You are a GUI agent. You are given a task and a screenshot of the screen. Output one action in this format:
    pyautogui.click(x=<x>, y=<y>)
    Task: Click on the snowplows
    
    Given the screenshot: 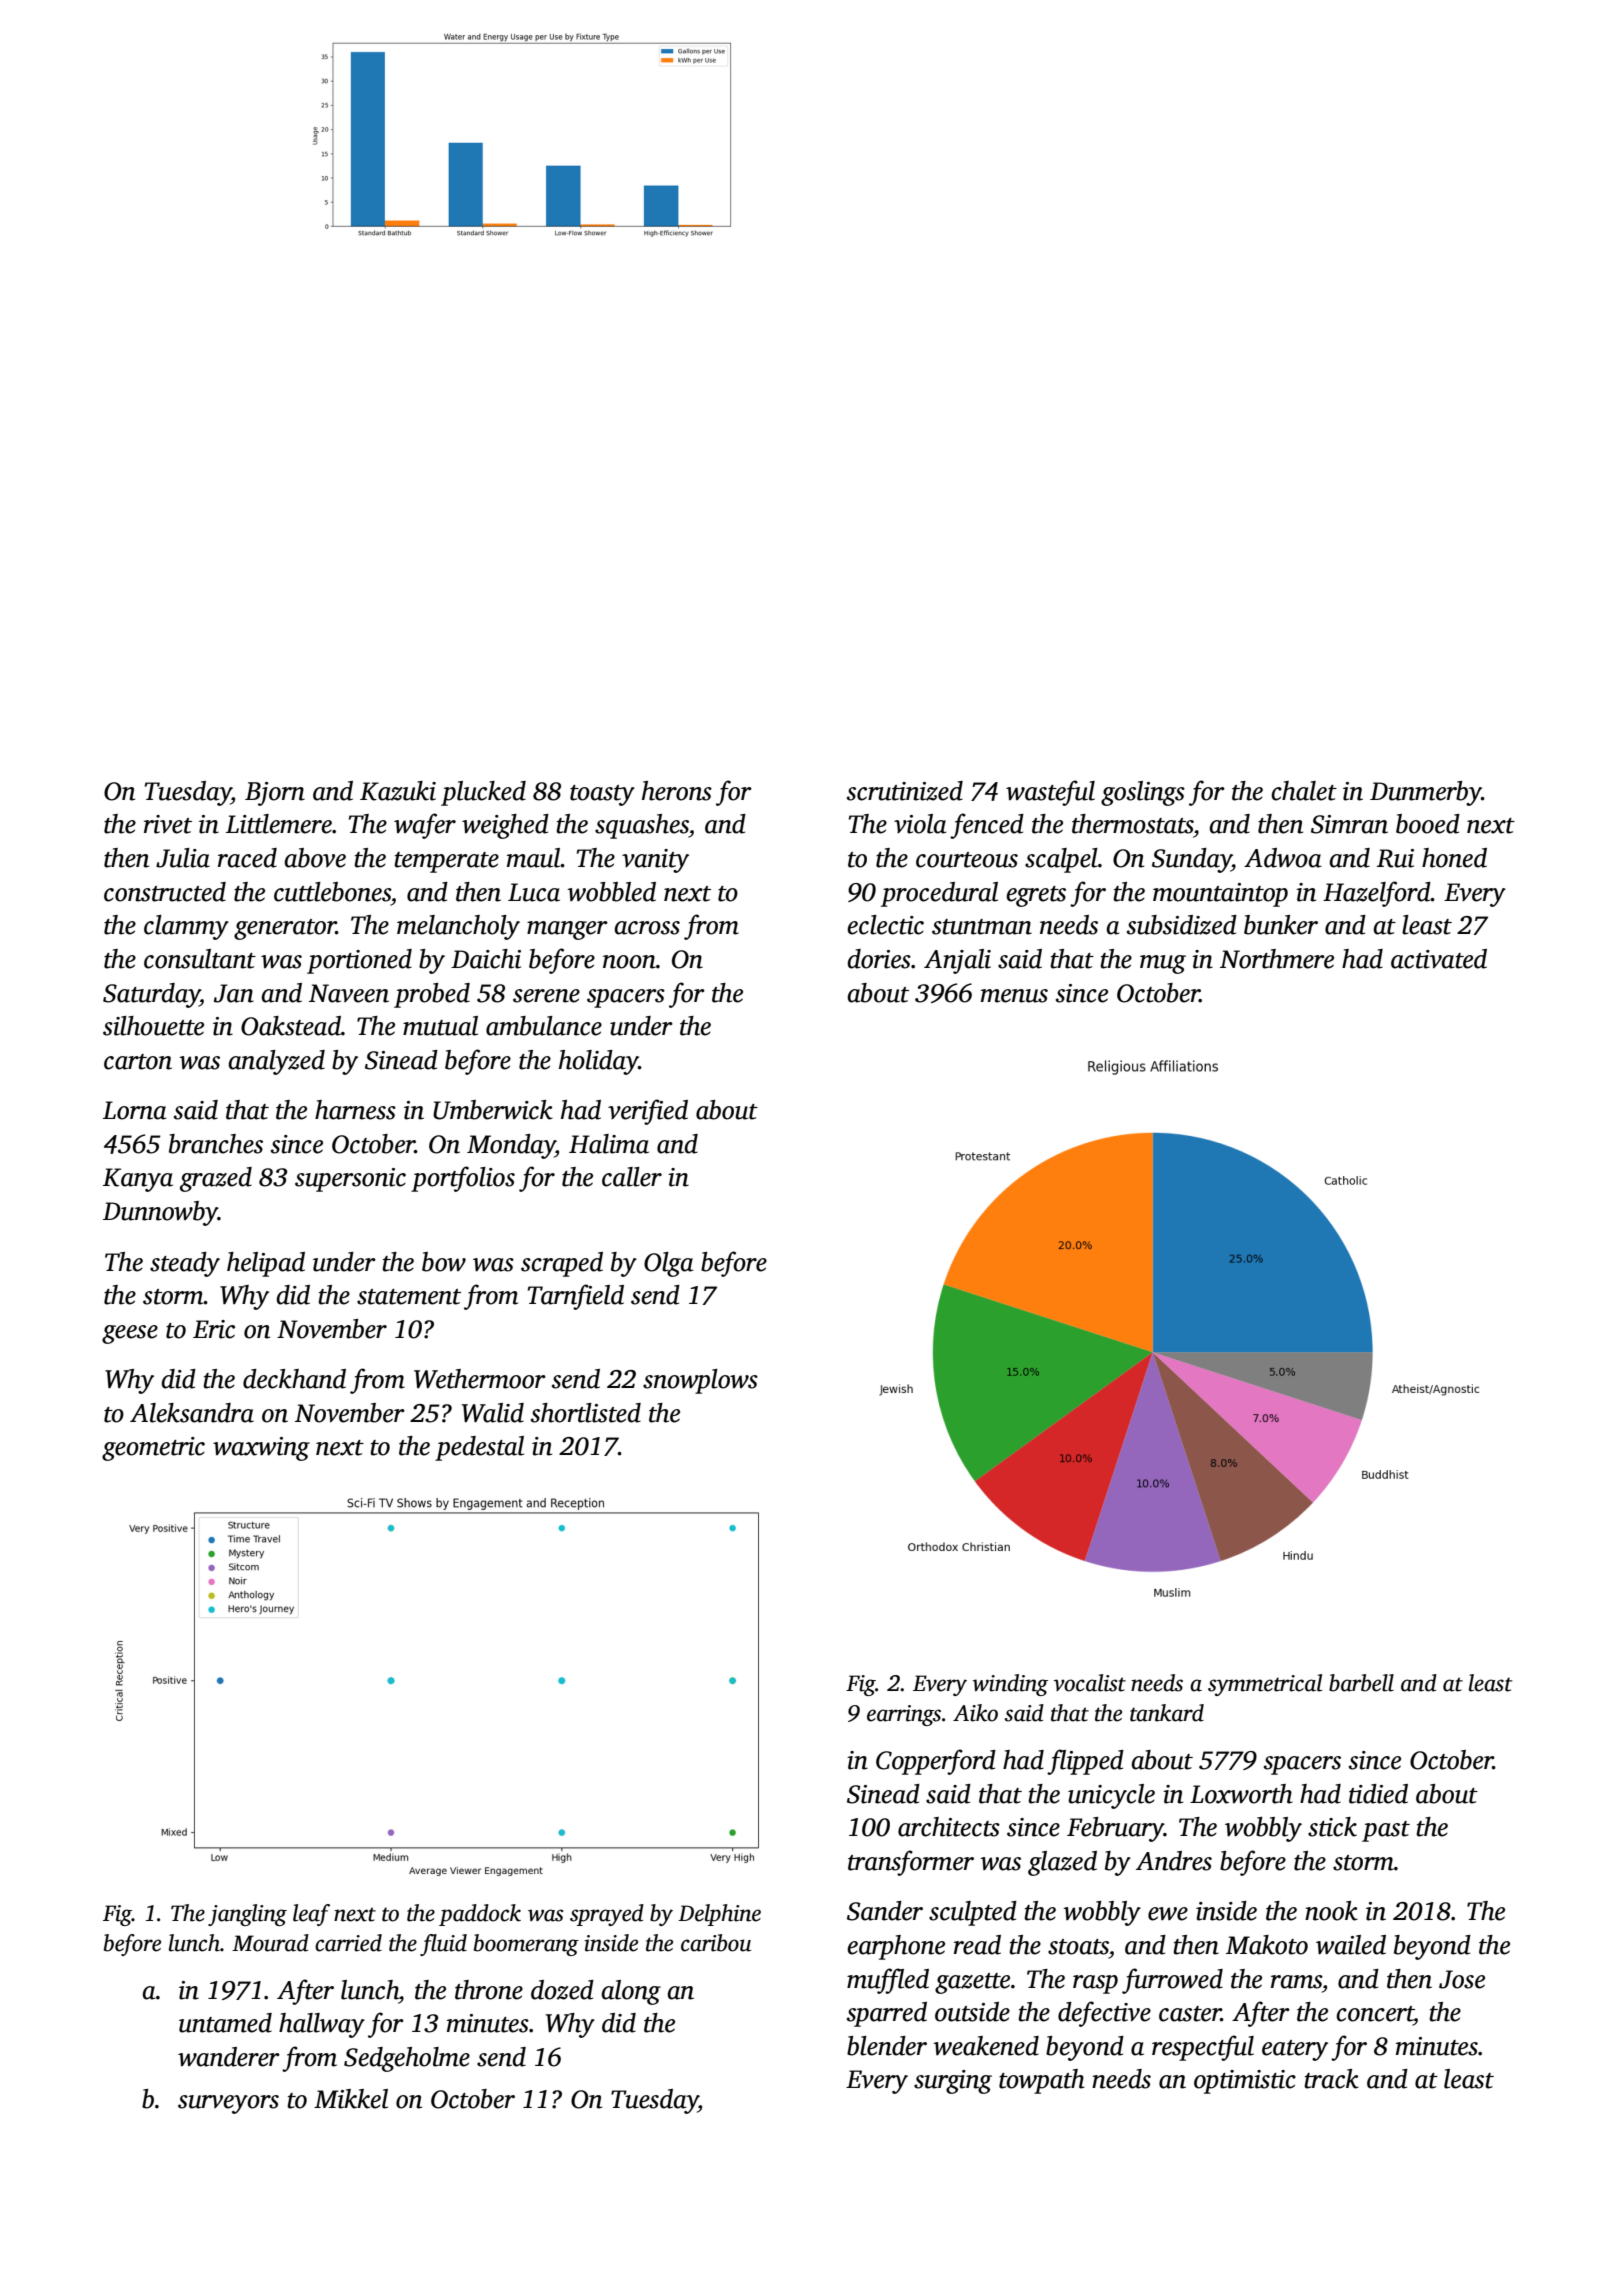 What is the action you would take?
    pyautogui.click(x=700, y=1381)
